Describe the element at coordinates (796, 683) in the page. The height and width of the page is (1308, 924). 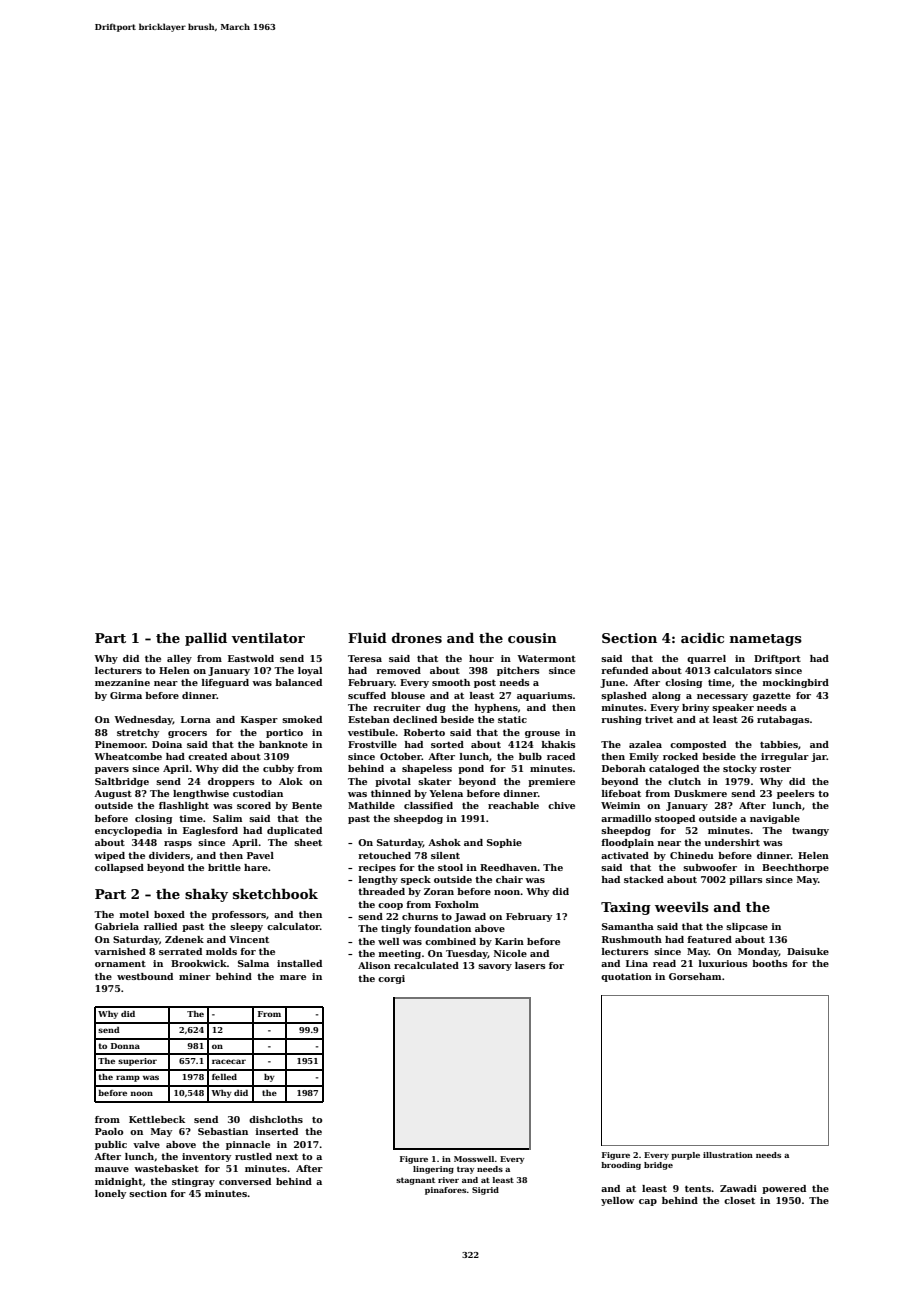
I see `mockingbird` at that location.
